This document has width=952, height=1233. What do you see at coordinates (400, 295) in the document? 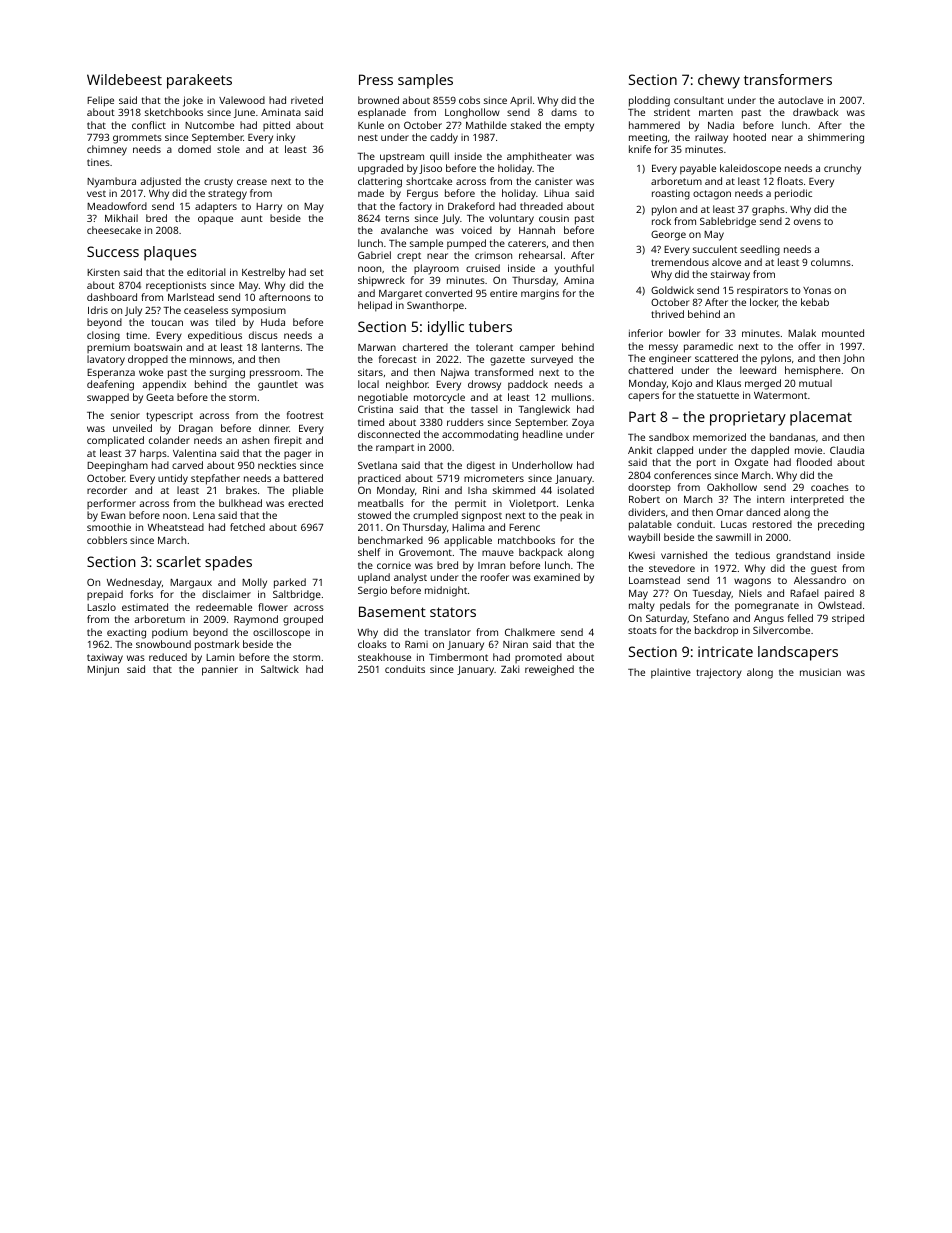
I see `Margaret` at bounding box center [400, 295].
